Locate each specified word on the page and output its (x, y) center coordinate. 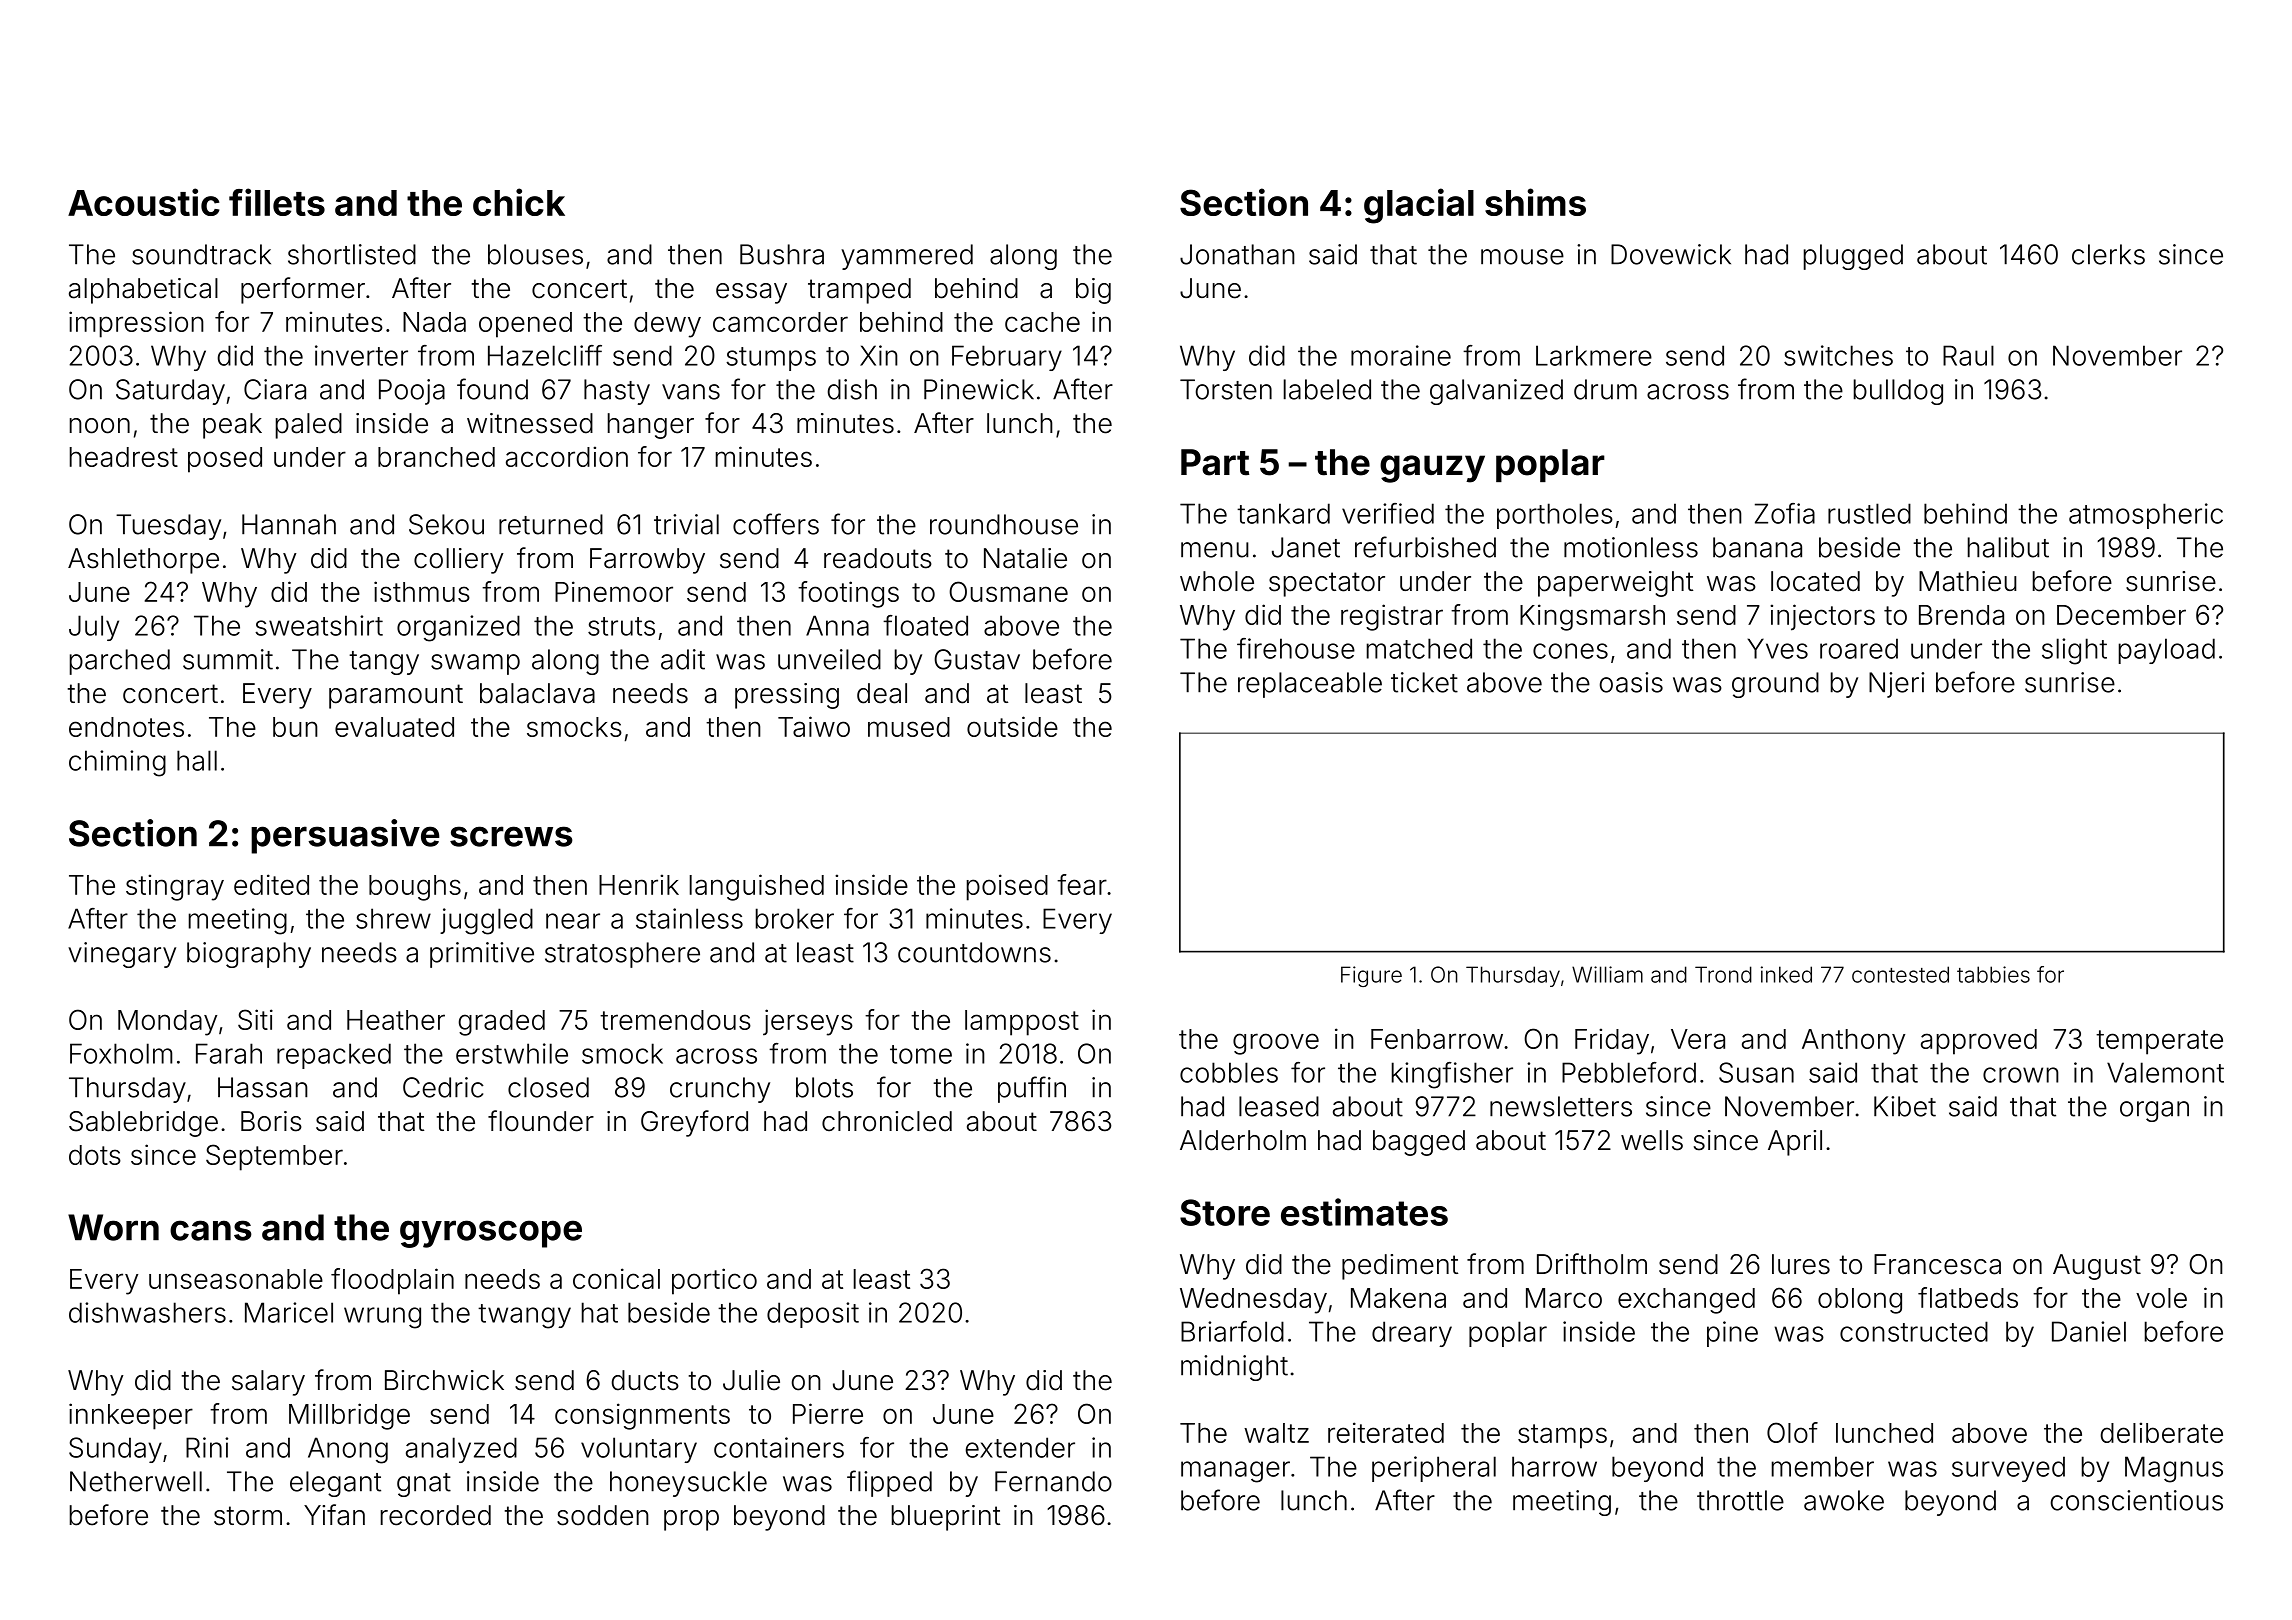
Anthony (1853, 1042)
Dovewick (1671, 254)
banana (1757, 547)
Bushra (782, 254)
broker (795, 918)
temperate (2159, 1042)
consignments (642, 1416)
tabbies (1993, 974)
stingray (175, 887)
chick (519, 202)
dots (95, 1155)
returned (551, 524)
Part (1215, 462)
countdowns (974, 952)
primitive (482, 955)
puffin (1032, 1089)
